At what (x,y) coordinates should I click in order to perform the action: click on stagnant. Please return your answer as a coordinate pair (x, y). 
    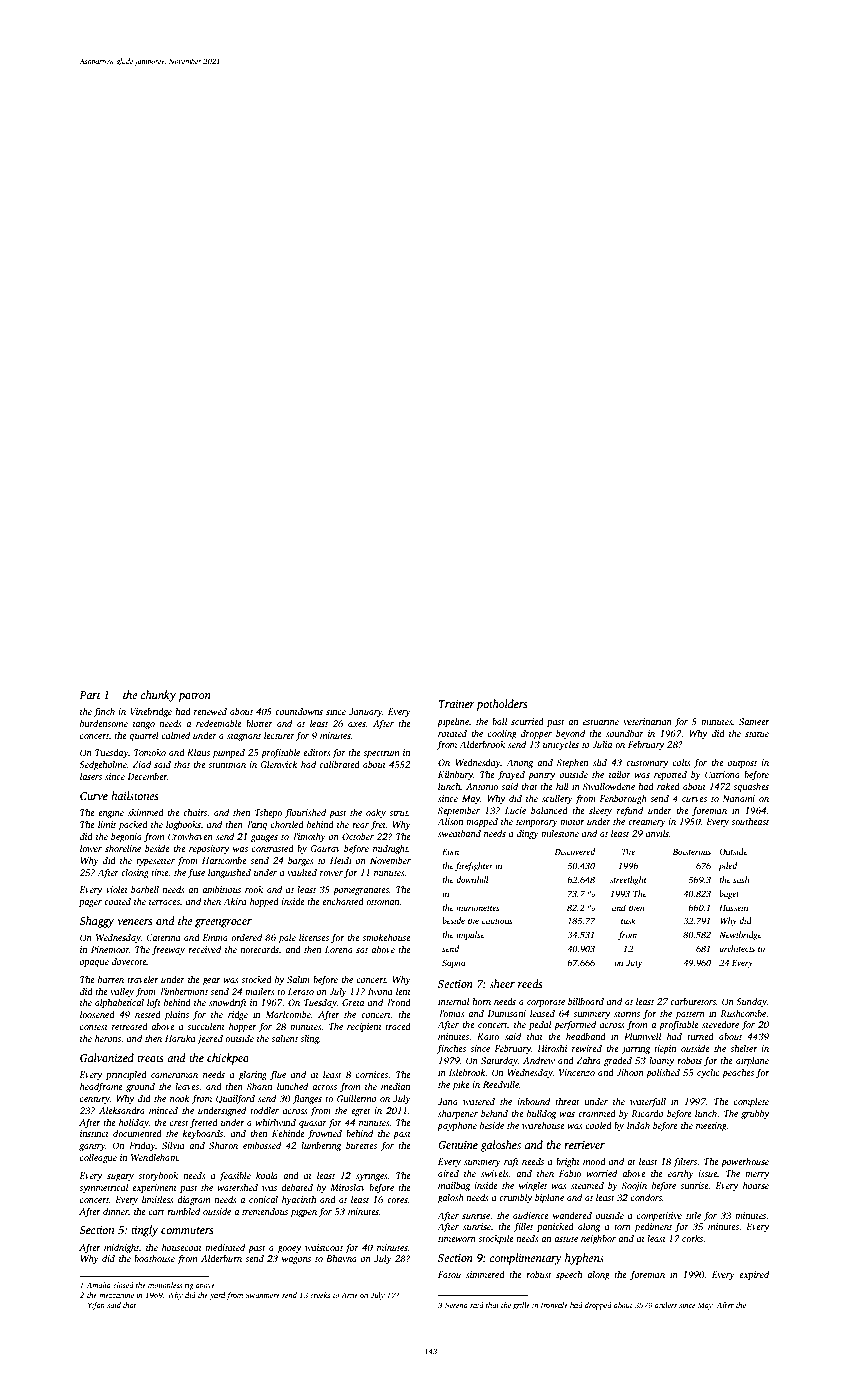
    Looking at the image, I should click on (244, 737).
